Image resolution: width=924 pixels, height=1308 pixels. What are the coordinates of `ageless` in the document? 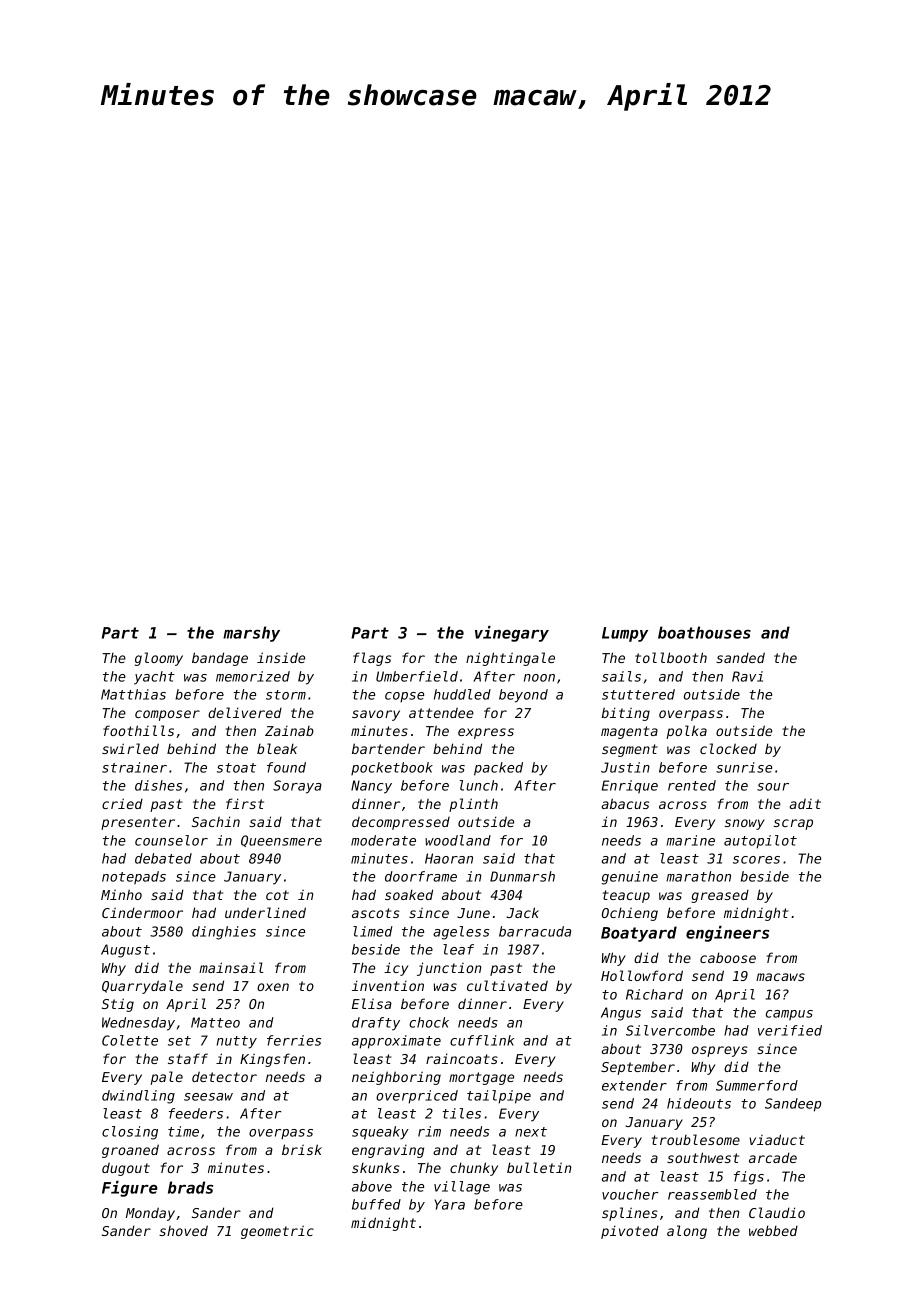 It's located at (461, 933).
